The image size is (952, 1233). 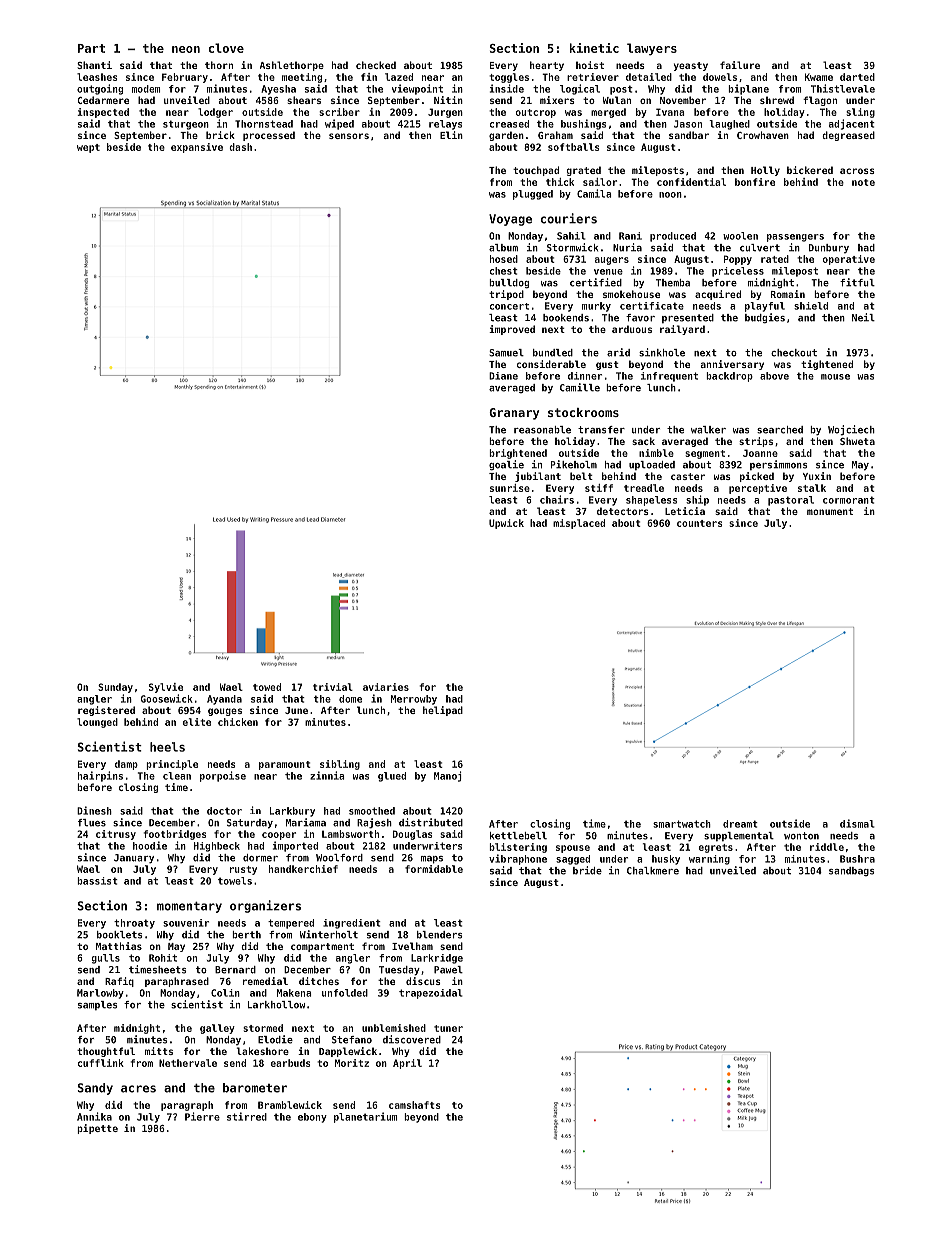 I want to click on planetarium, so click(x=365, y=1117).
